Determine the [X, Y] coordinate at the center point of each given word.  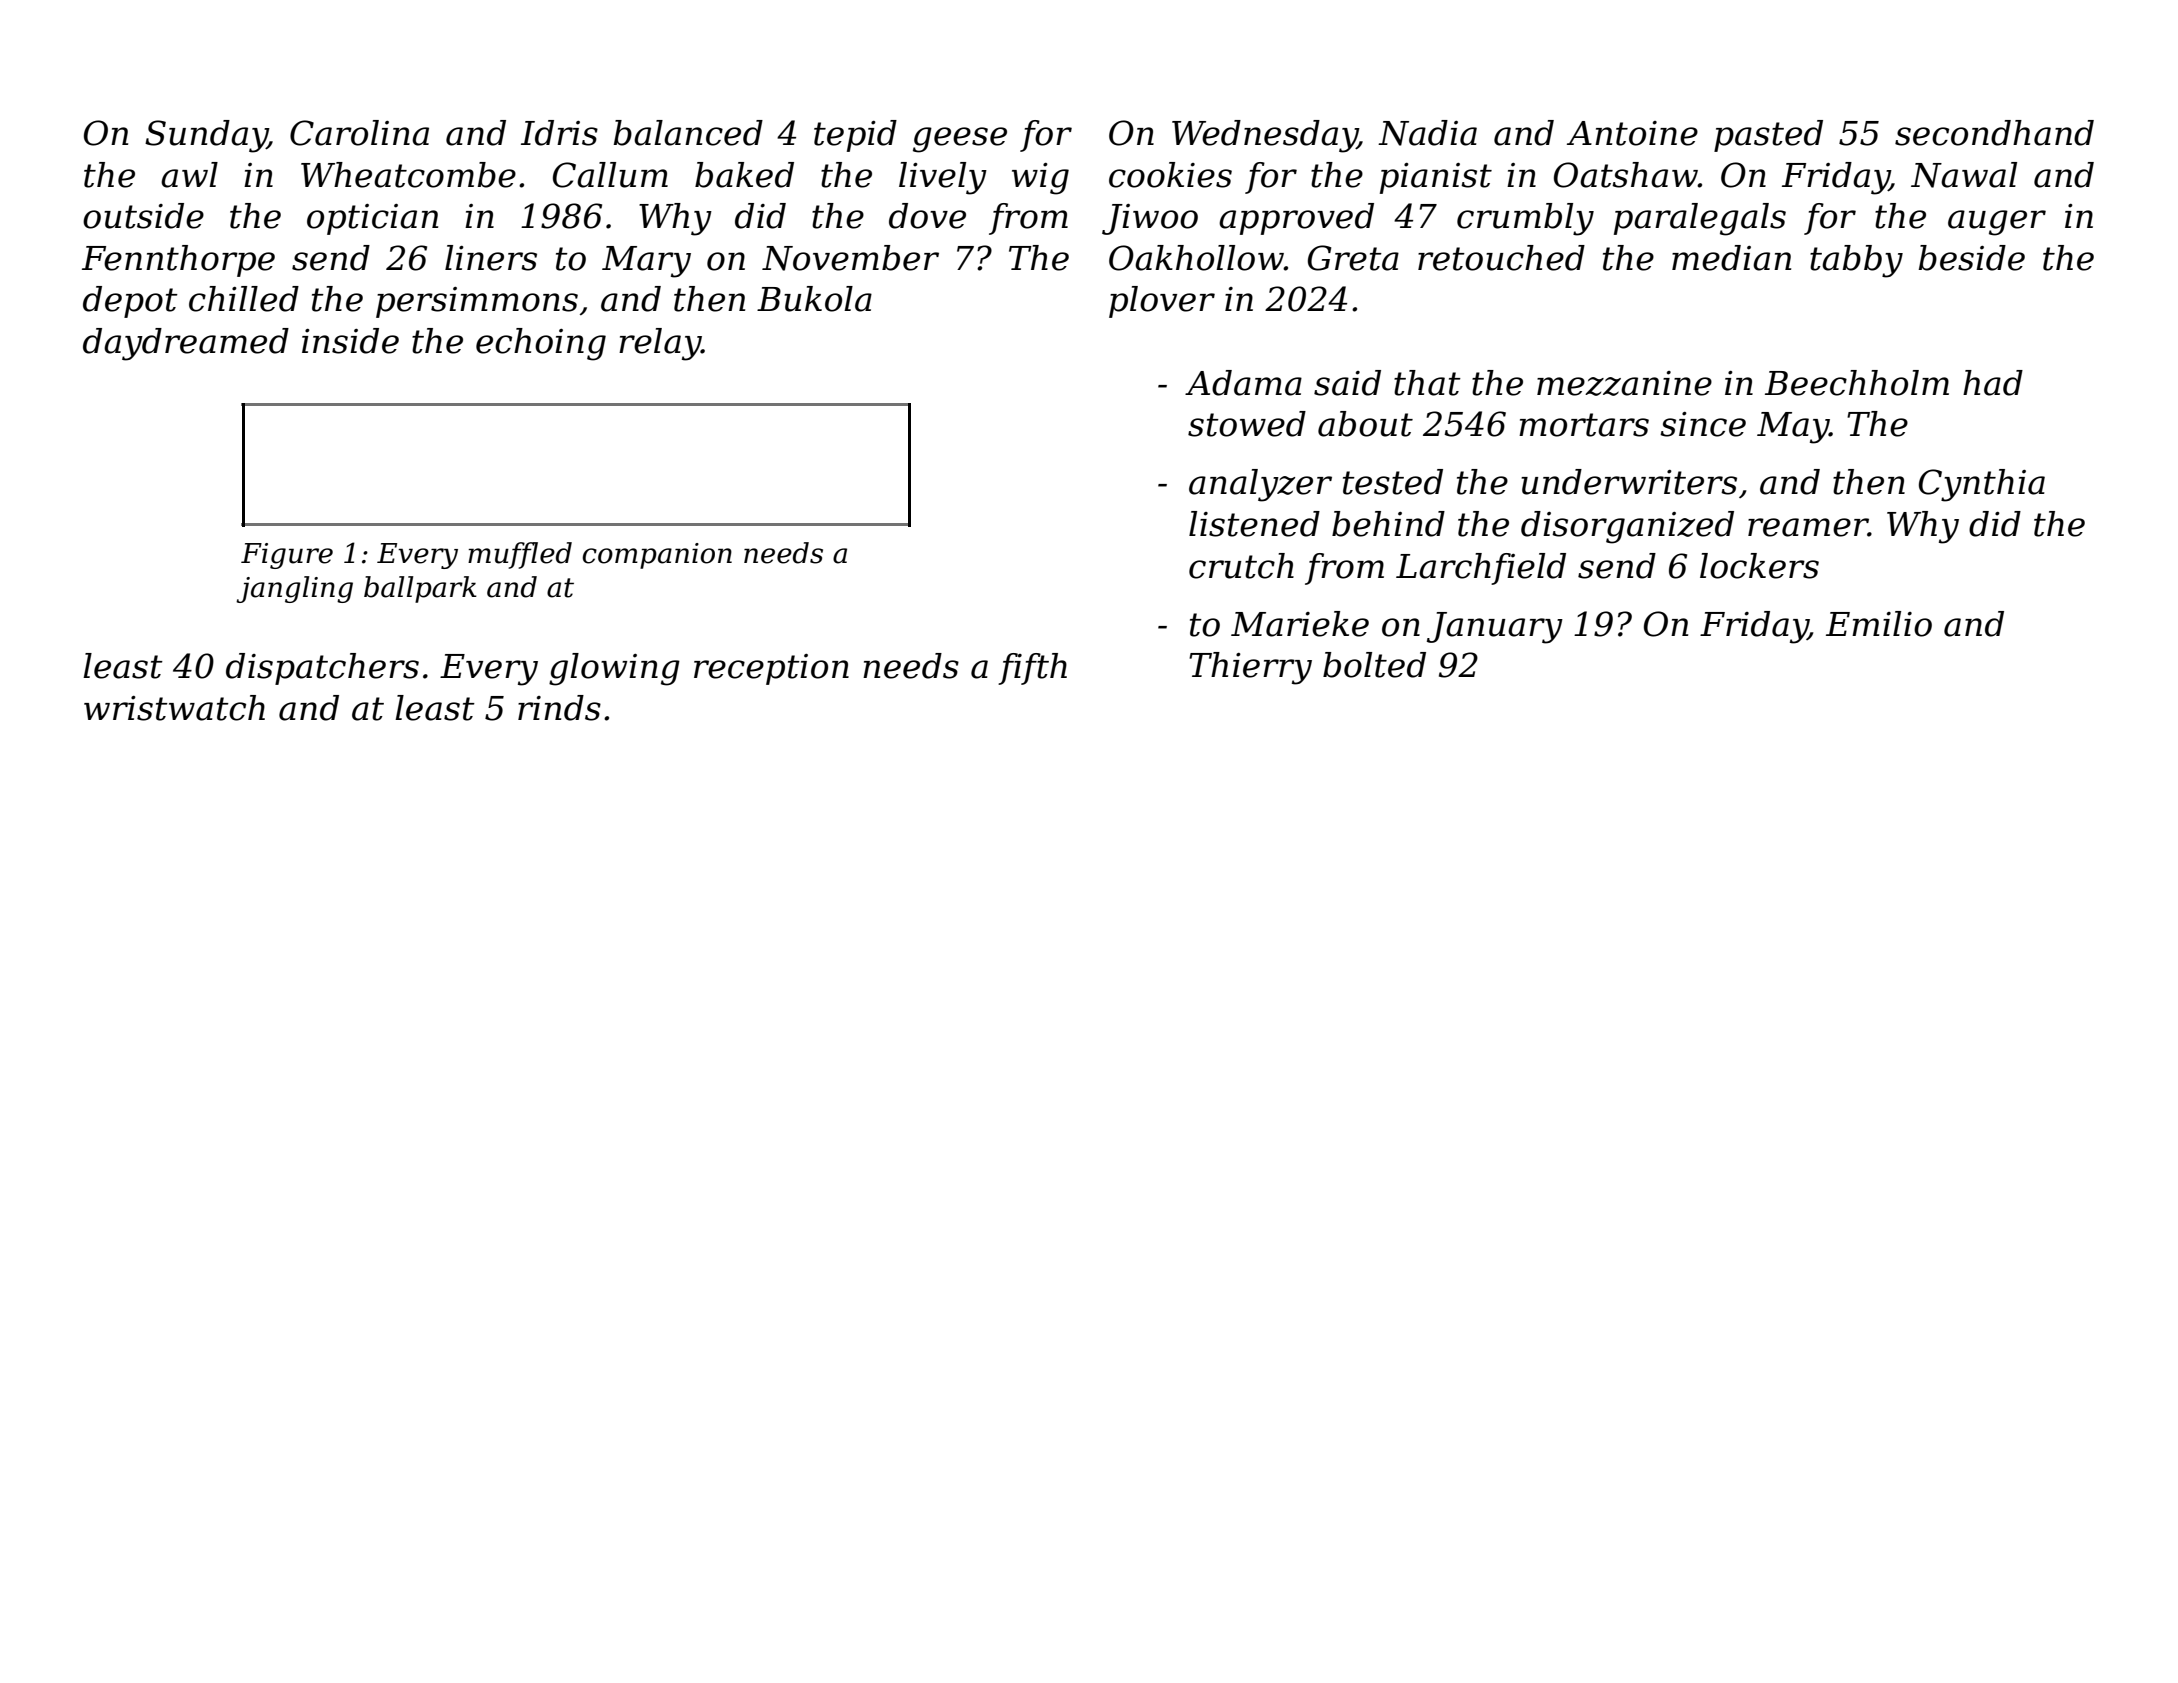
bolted [1374, 665]
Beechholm [1857, 383]
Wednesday [1264, 136]
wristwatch [174, 708]
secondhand [1994, 133]
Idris [559, 133]
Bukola [814, 299]
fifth [1032, 669]
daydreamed [186, 344]
